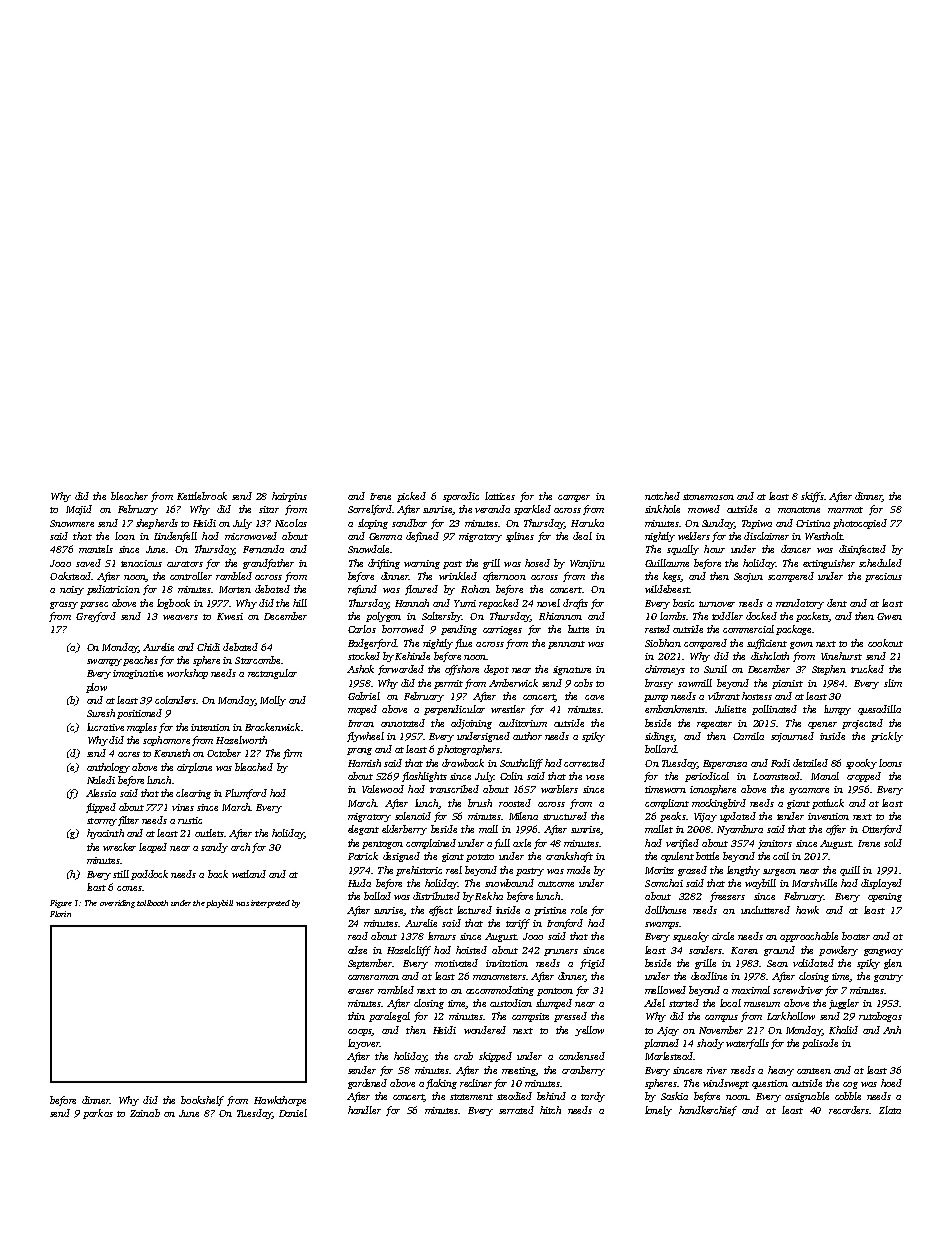 This screenshot has width=952, height=1233. Describe the element at coordinates (152, 903) in the screenshot. I see `tollbooth` at that location.
